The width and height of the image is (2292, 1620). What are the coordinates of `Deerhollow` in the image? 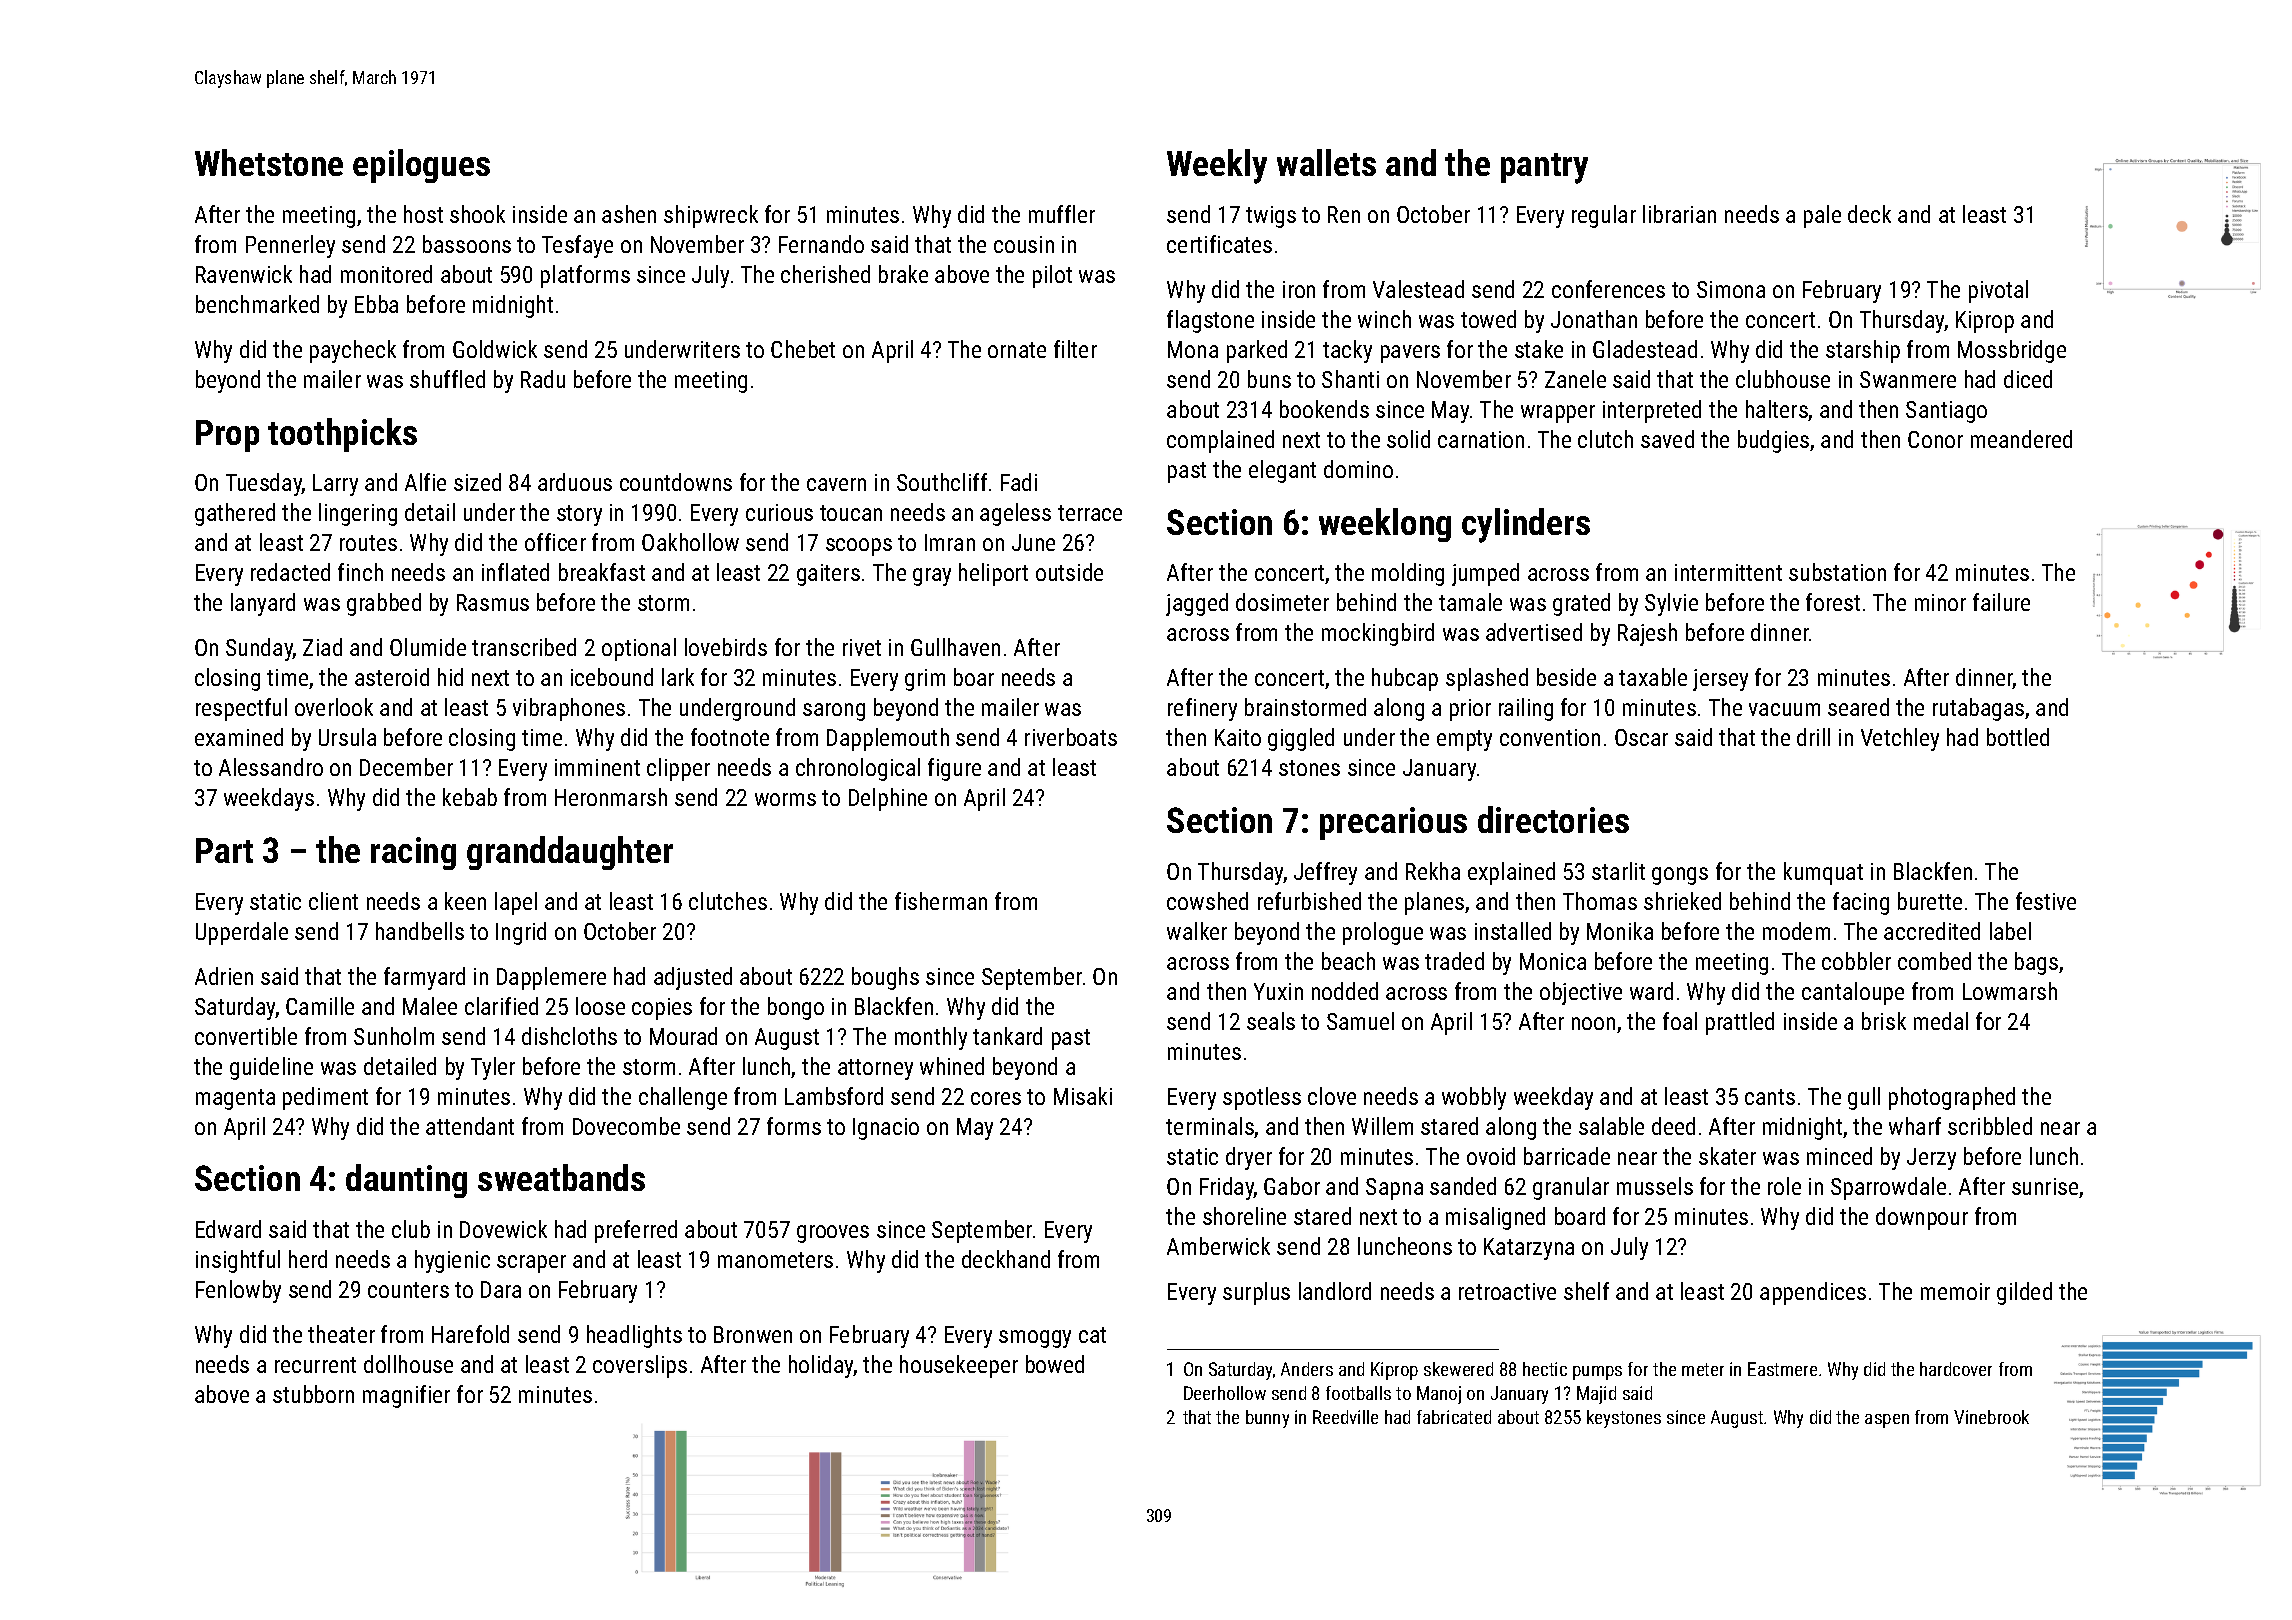 It's located at (1225, 1393).
